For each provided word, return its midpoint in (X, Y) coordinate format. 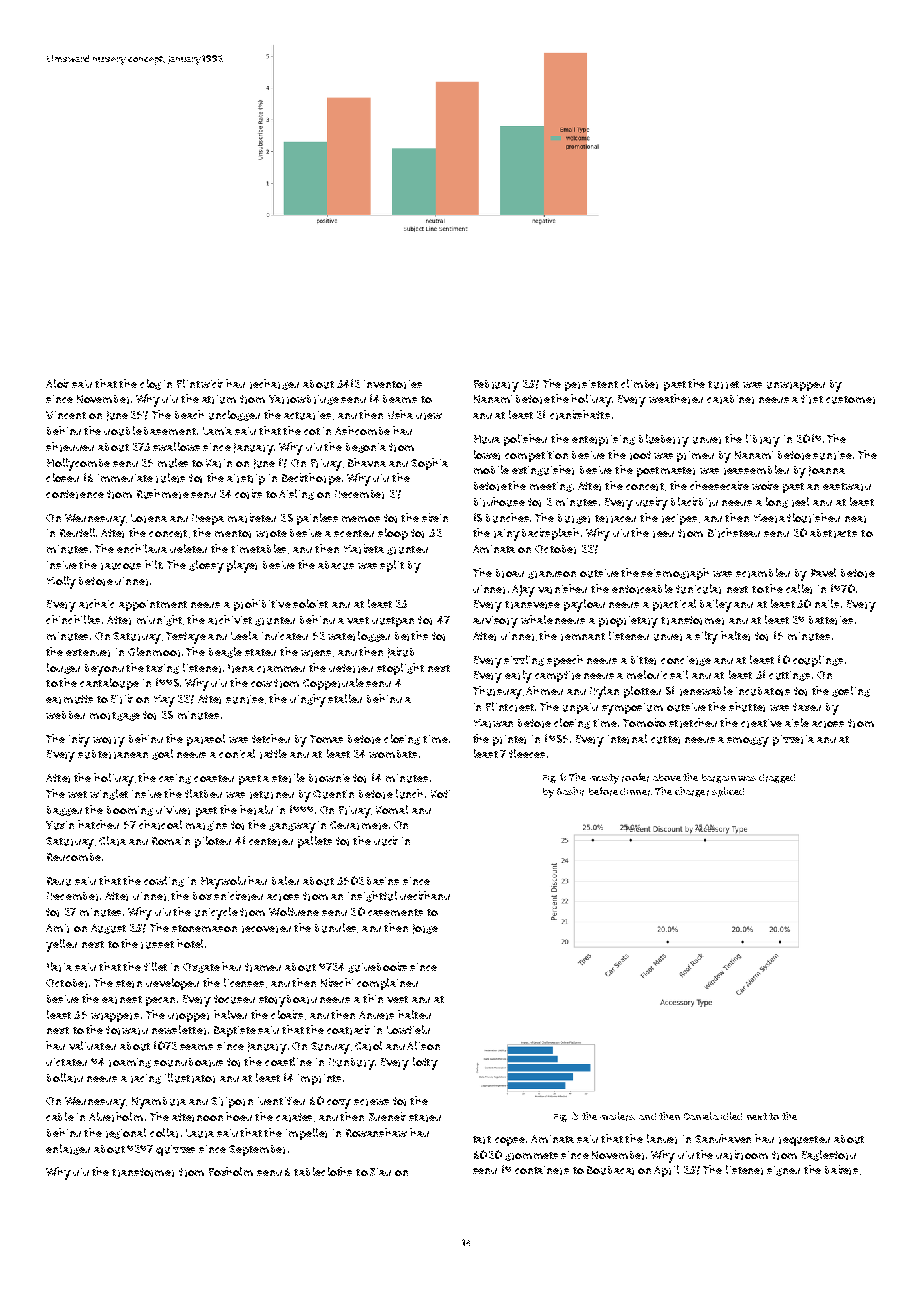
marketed (252, 518)
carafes (294, 1117)
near (855, 519)
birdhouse (499, 502)
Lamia (217, 431)
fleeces (527, 753)
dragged (777, 778)
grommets (531, 1156)
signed (783, 1171)
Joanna (827, 471)
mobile (491, 469)
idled (731, 1116)
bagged (64, 811)
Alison (423, 1045)
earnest (122, 1000)
